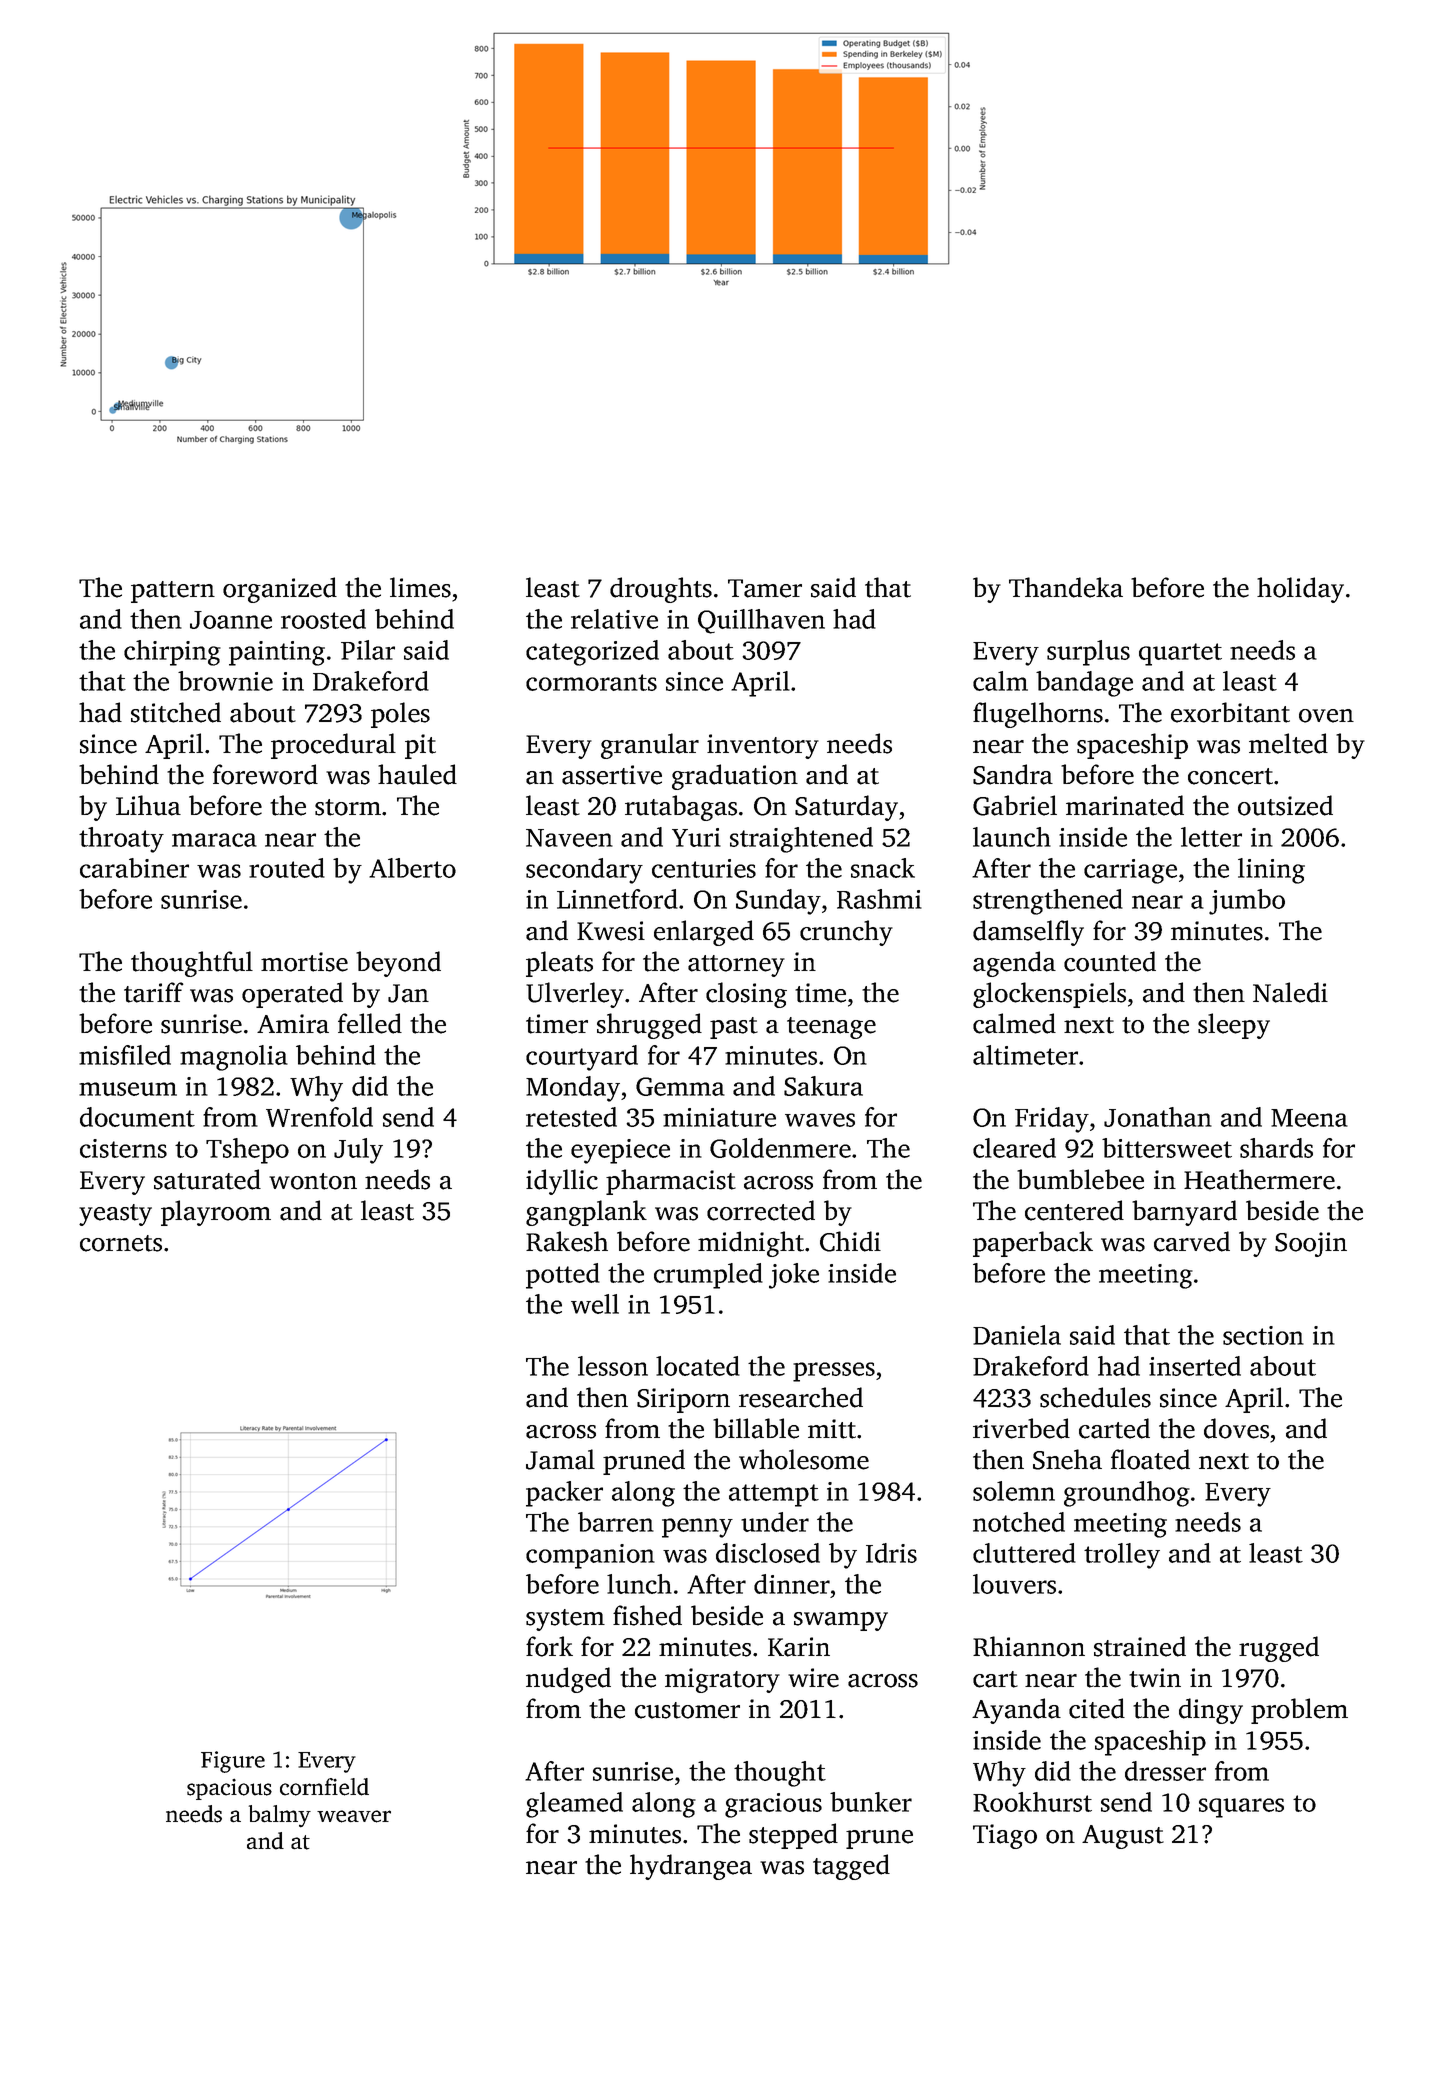  I want to click on wholesome, so click(804, 1459).
